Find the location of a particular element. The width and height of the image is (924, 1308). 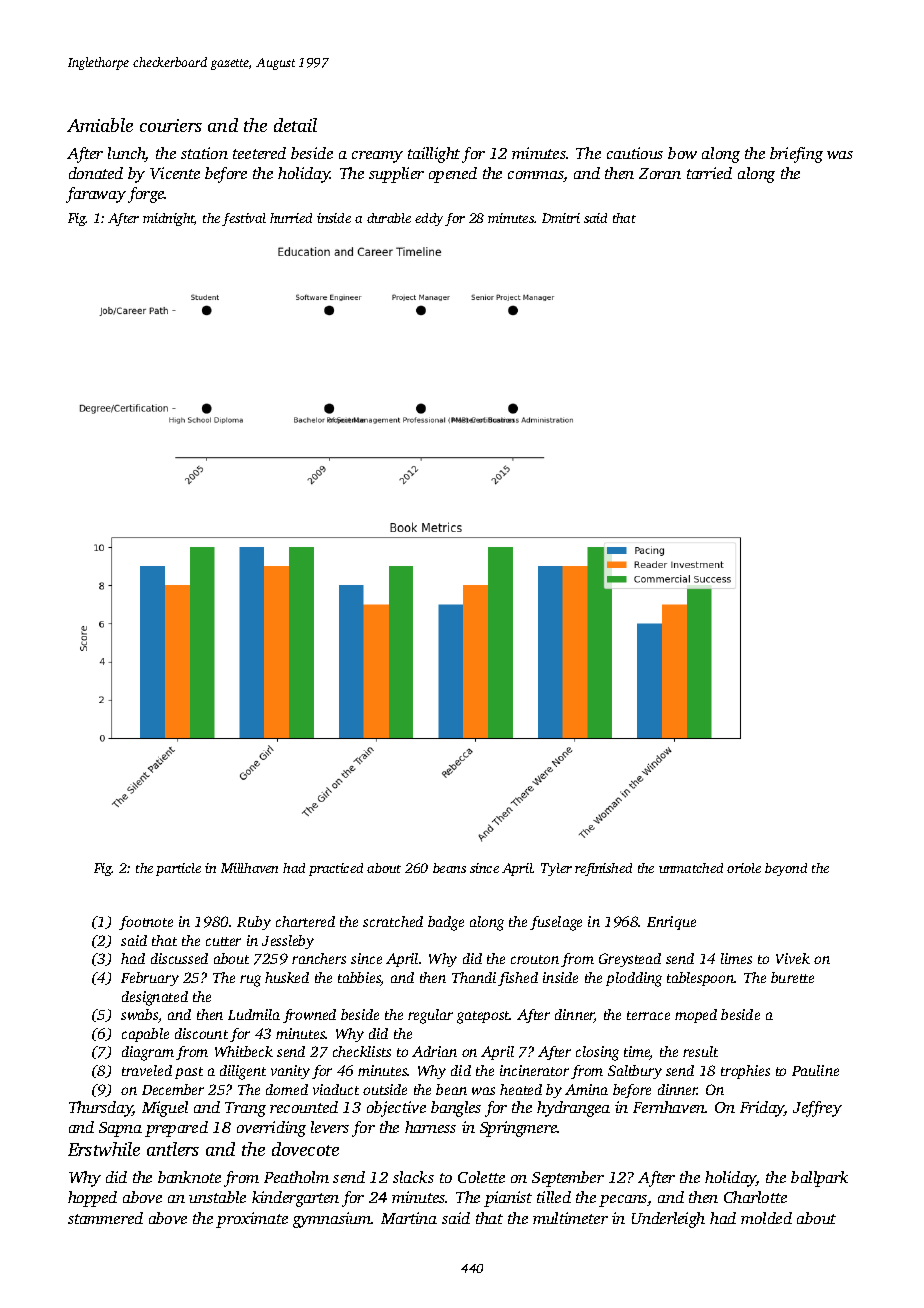

taillight is located at coordinates (434, 155).
